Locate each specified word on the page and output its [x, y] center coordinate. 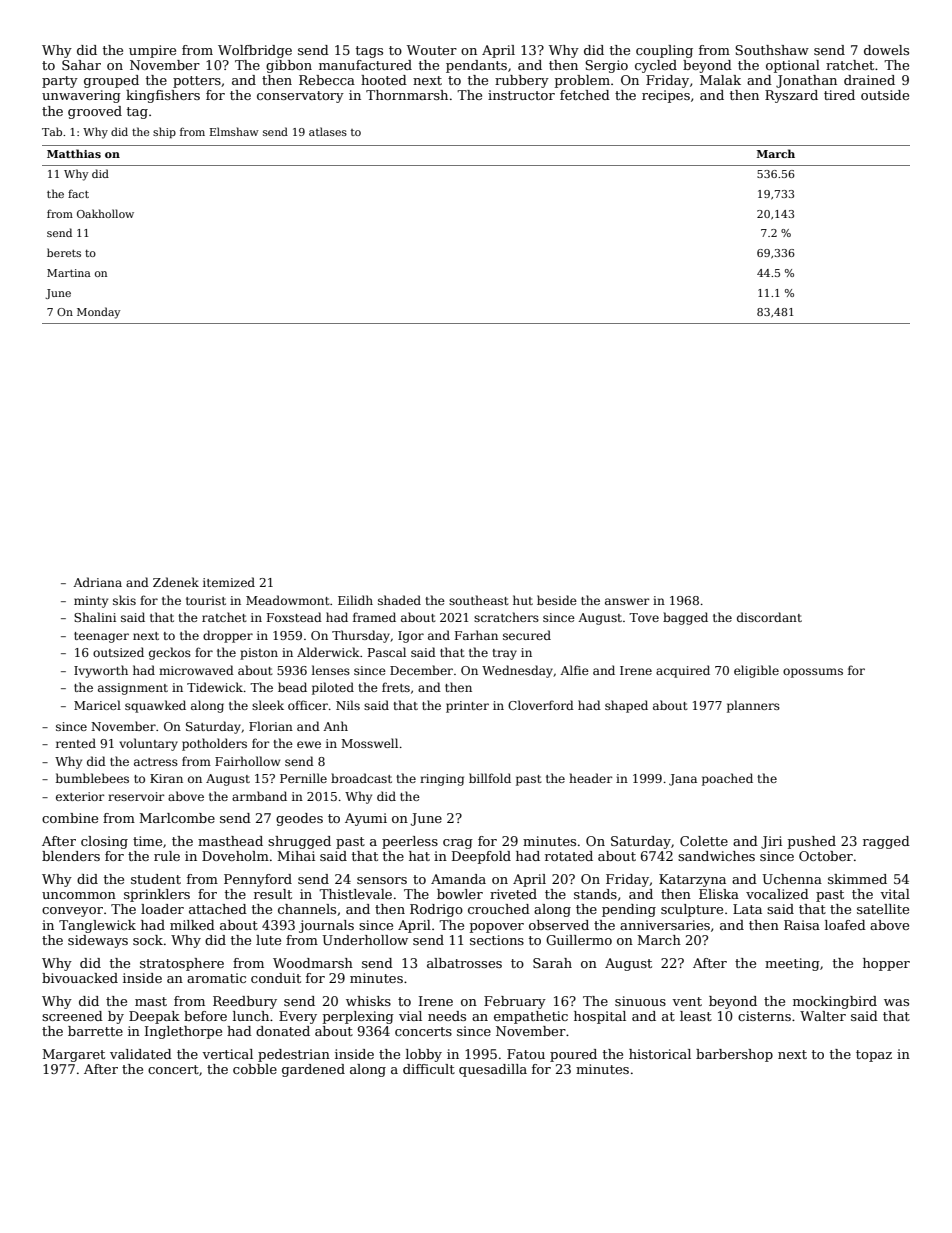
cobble [255, 1069]
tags [369, 52]
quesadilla [493, 1070]
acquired [683, 671]
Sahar [81, 65]
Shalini [95, 617]
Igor [411, 637]
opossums [813, 673]
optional [793, 66]
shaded [399, 600]
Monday [98, 313]
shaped [626, 706]
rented [76, 743]
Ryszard [791, 96]
